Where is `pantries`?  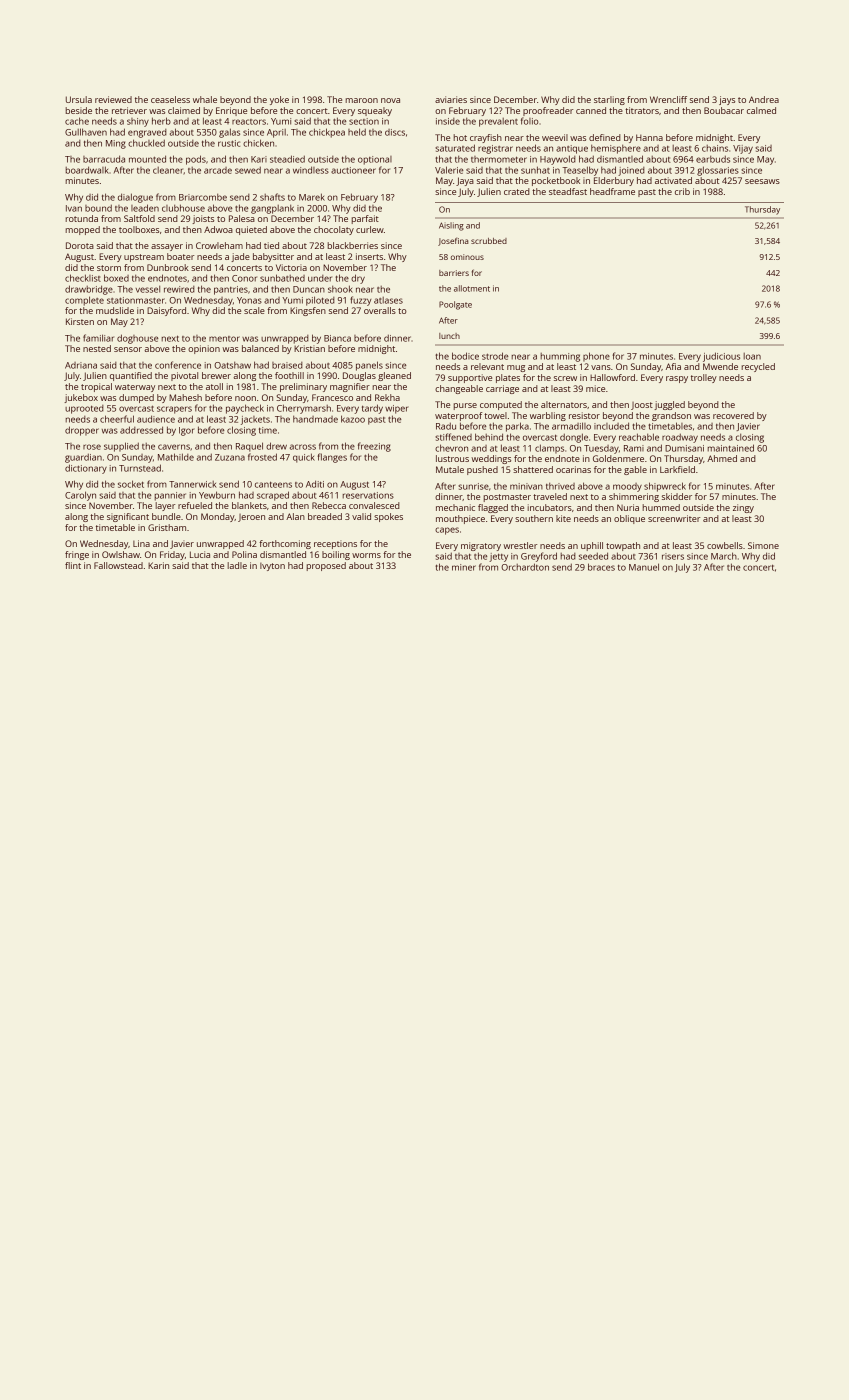 pantries is located at coordinates (231, 290).
